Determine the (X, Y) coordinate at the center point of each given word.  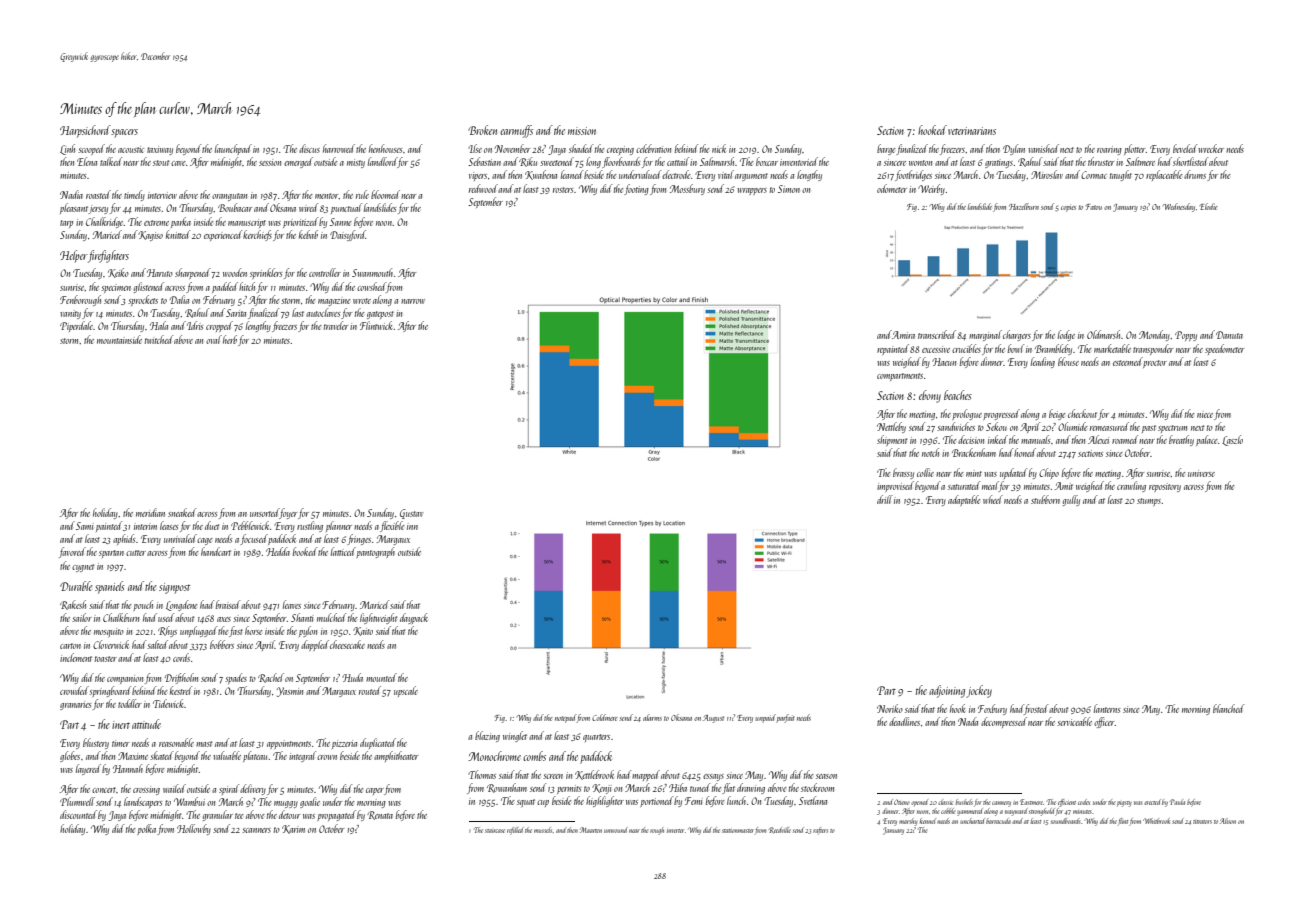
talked (111, 161)
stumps (1149, 502)
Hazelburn (1024, 206)
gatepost (380, 315)
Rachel (271, 678)
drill (885, 499)
